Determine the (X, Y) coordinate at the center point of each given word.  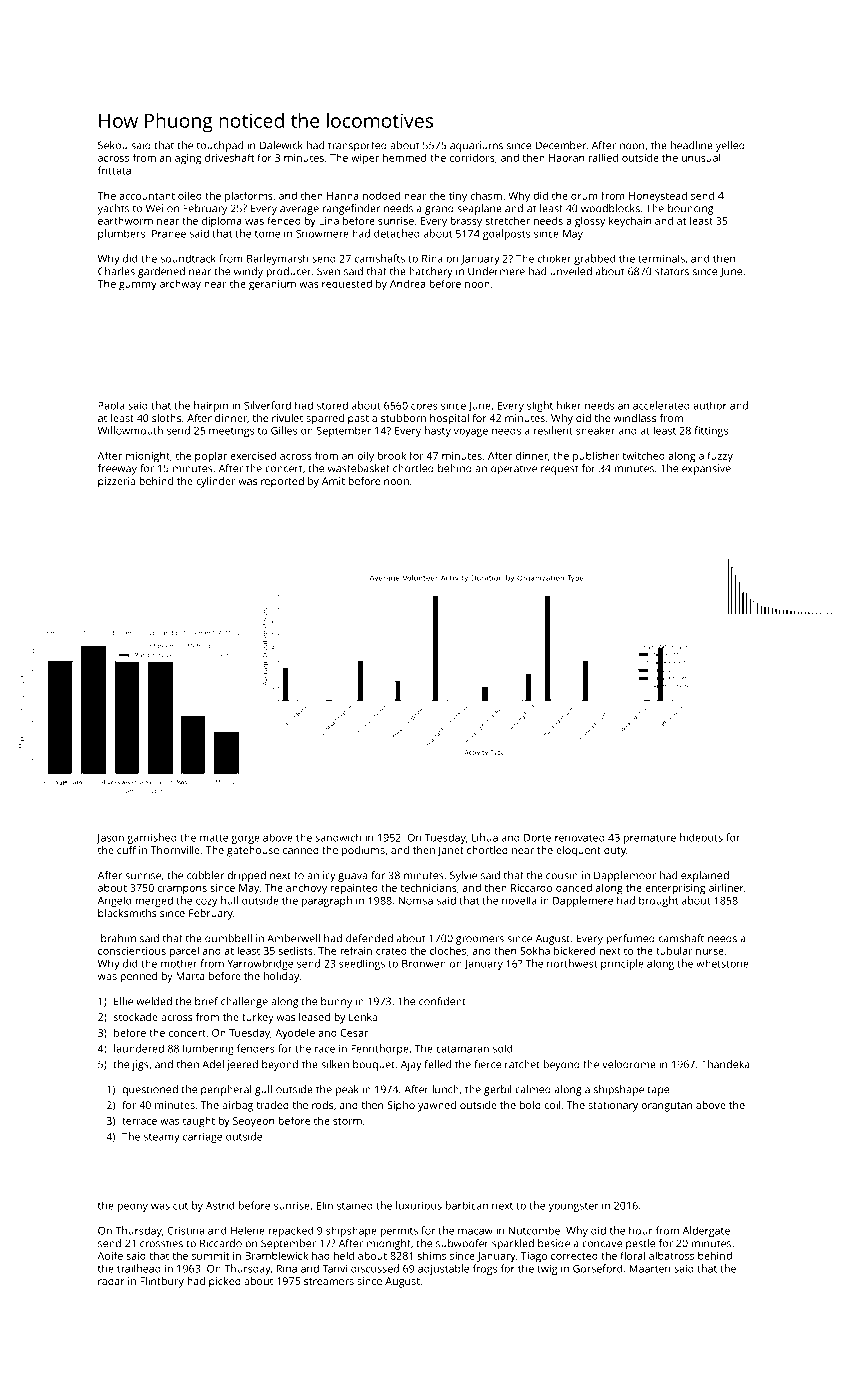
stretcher (507, 220)
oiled (190, 195)
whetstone (722, 963)
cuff (126, 850)
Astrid (220, 1205)
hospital (449, 419)
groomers (480, 940)
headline (692, 145)
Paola (112, 405)
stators (672, 272)
